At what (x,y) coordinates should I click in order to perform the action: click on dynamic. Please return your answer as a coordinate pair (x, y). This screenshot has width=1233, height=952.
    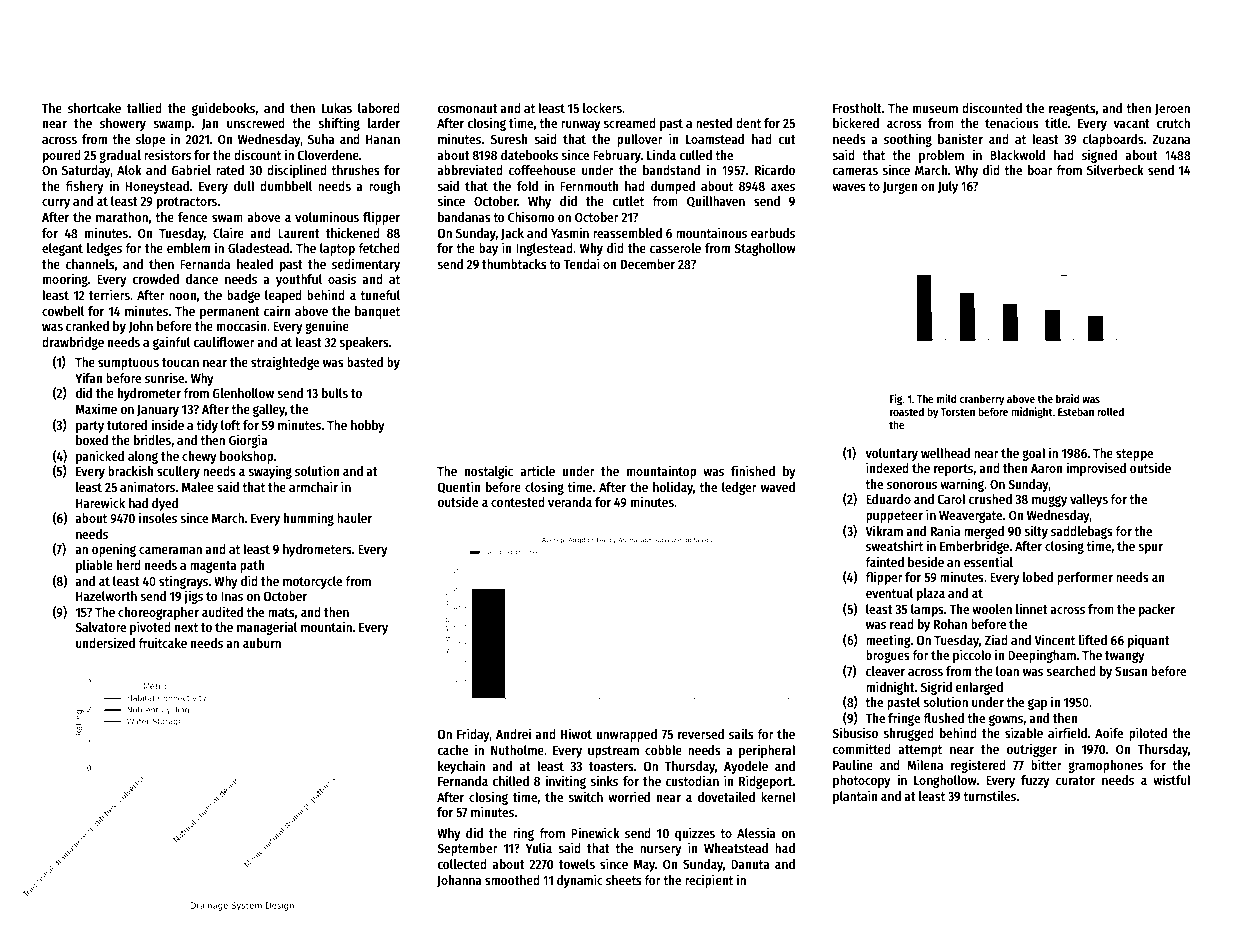
    Looking at the image, I should click on (580, 881).
